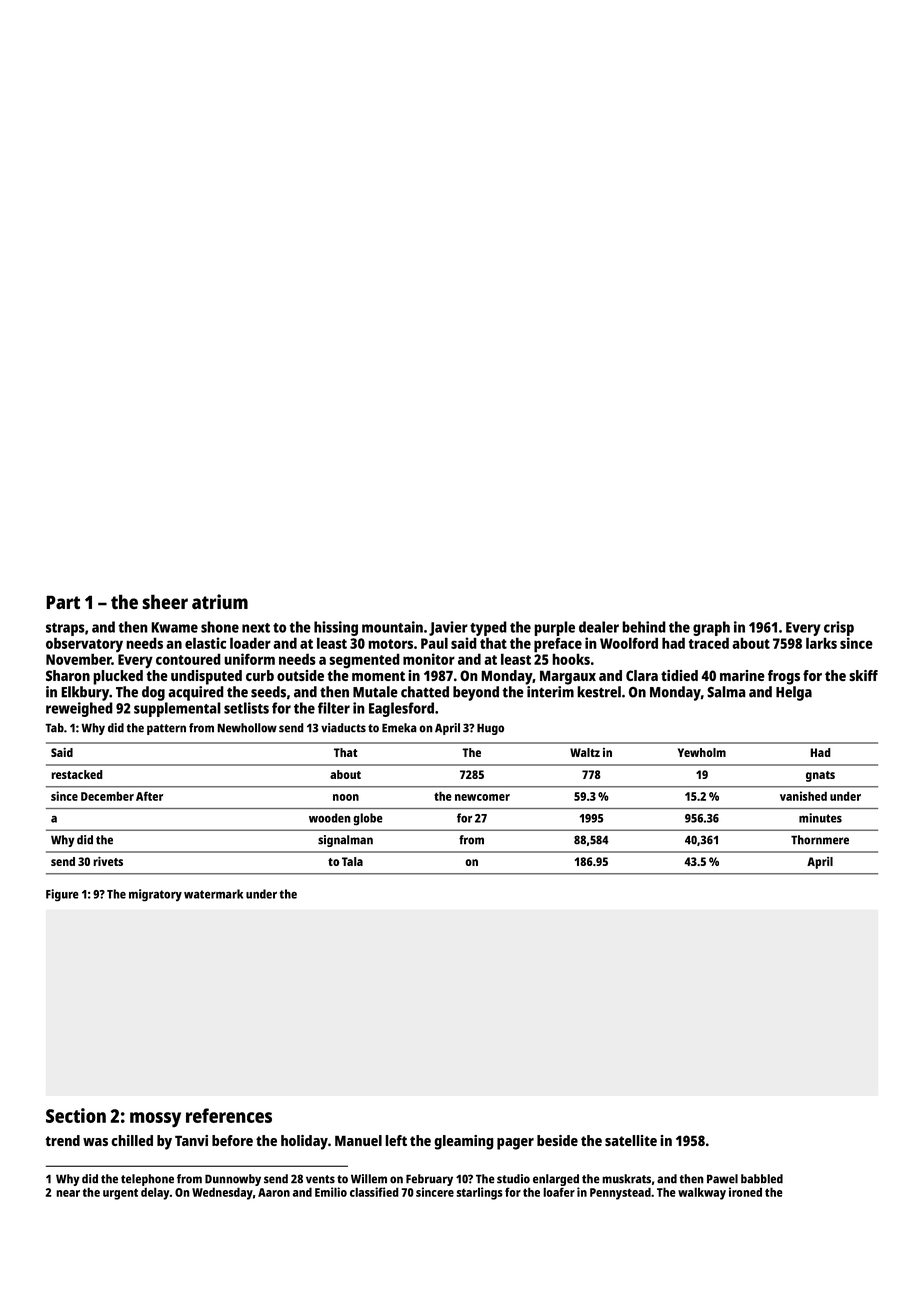 The height and width of the page is (1314, 924). What do you see at coordinates (464, 1142) in the page?
I see `gleaming` at bounding box center [464, 1142].
